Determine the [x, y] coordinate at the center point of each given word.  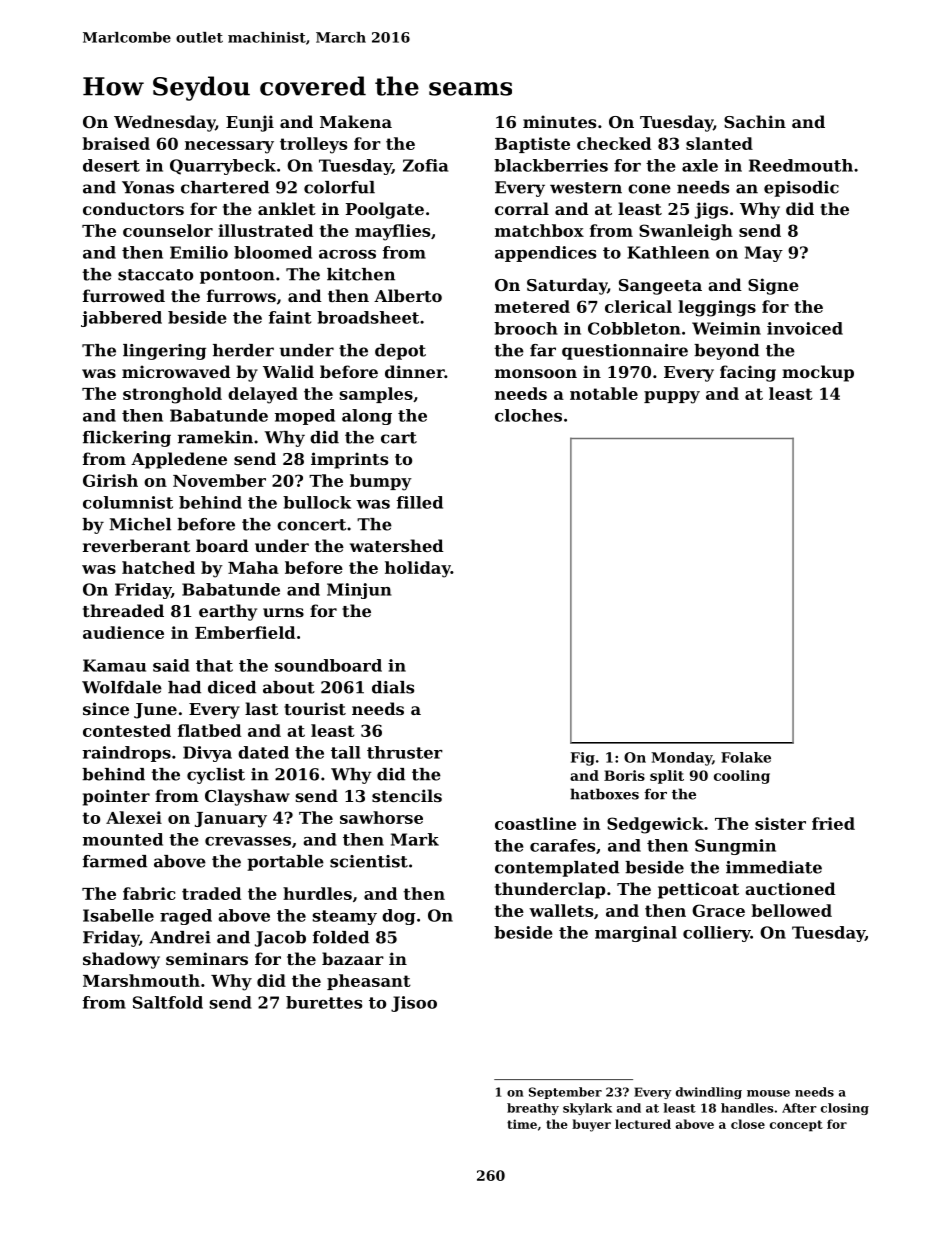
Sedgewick [655, 825]
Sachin [755, 121]
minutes [559, 121]
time [522, 1124]
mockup [818, 373]
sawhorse [381, 817]
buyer [591, 1125]
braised [116, 143]
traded [211, 893]
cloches [528, 415]
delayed [263, 395]
